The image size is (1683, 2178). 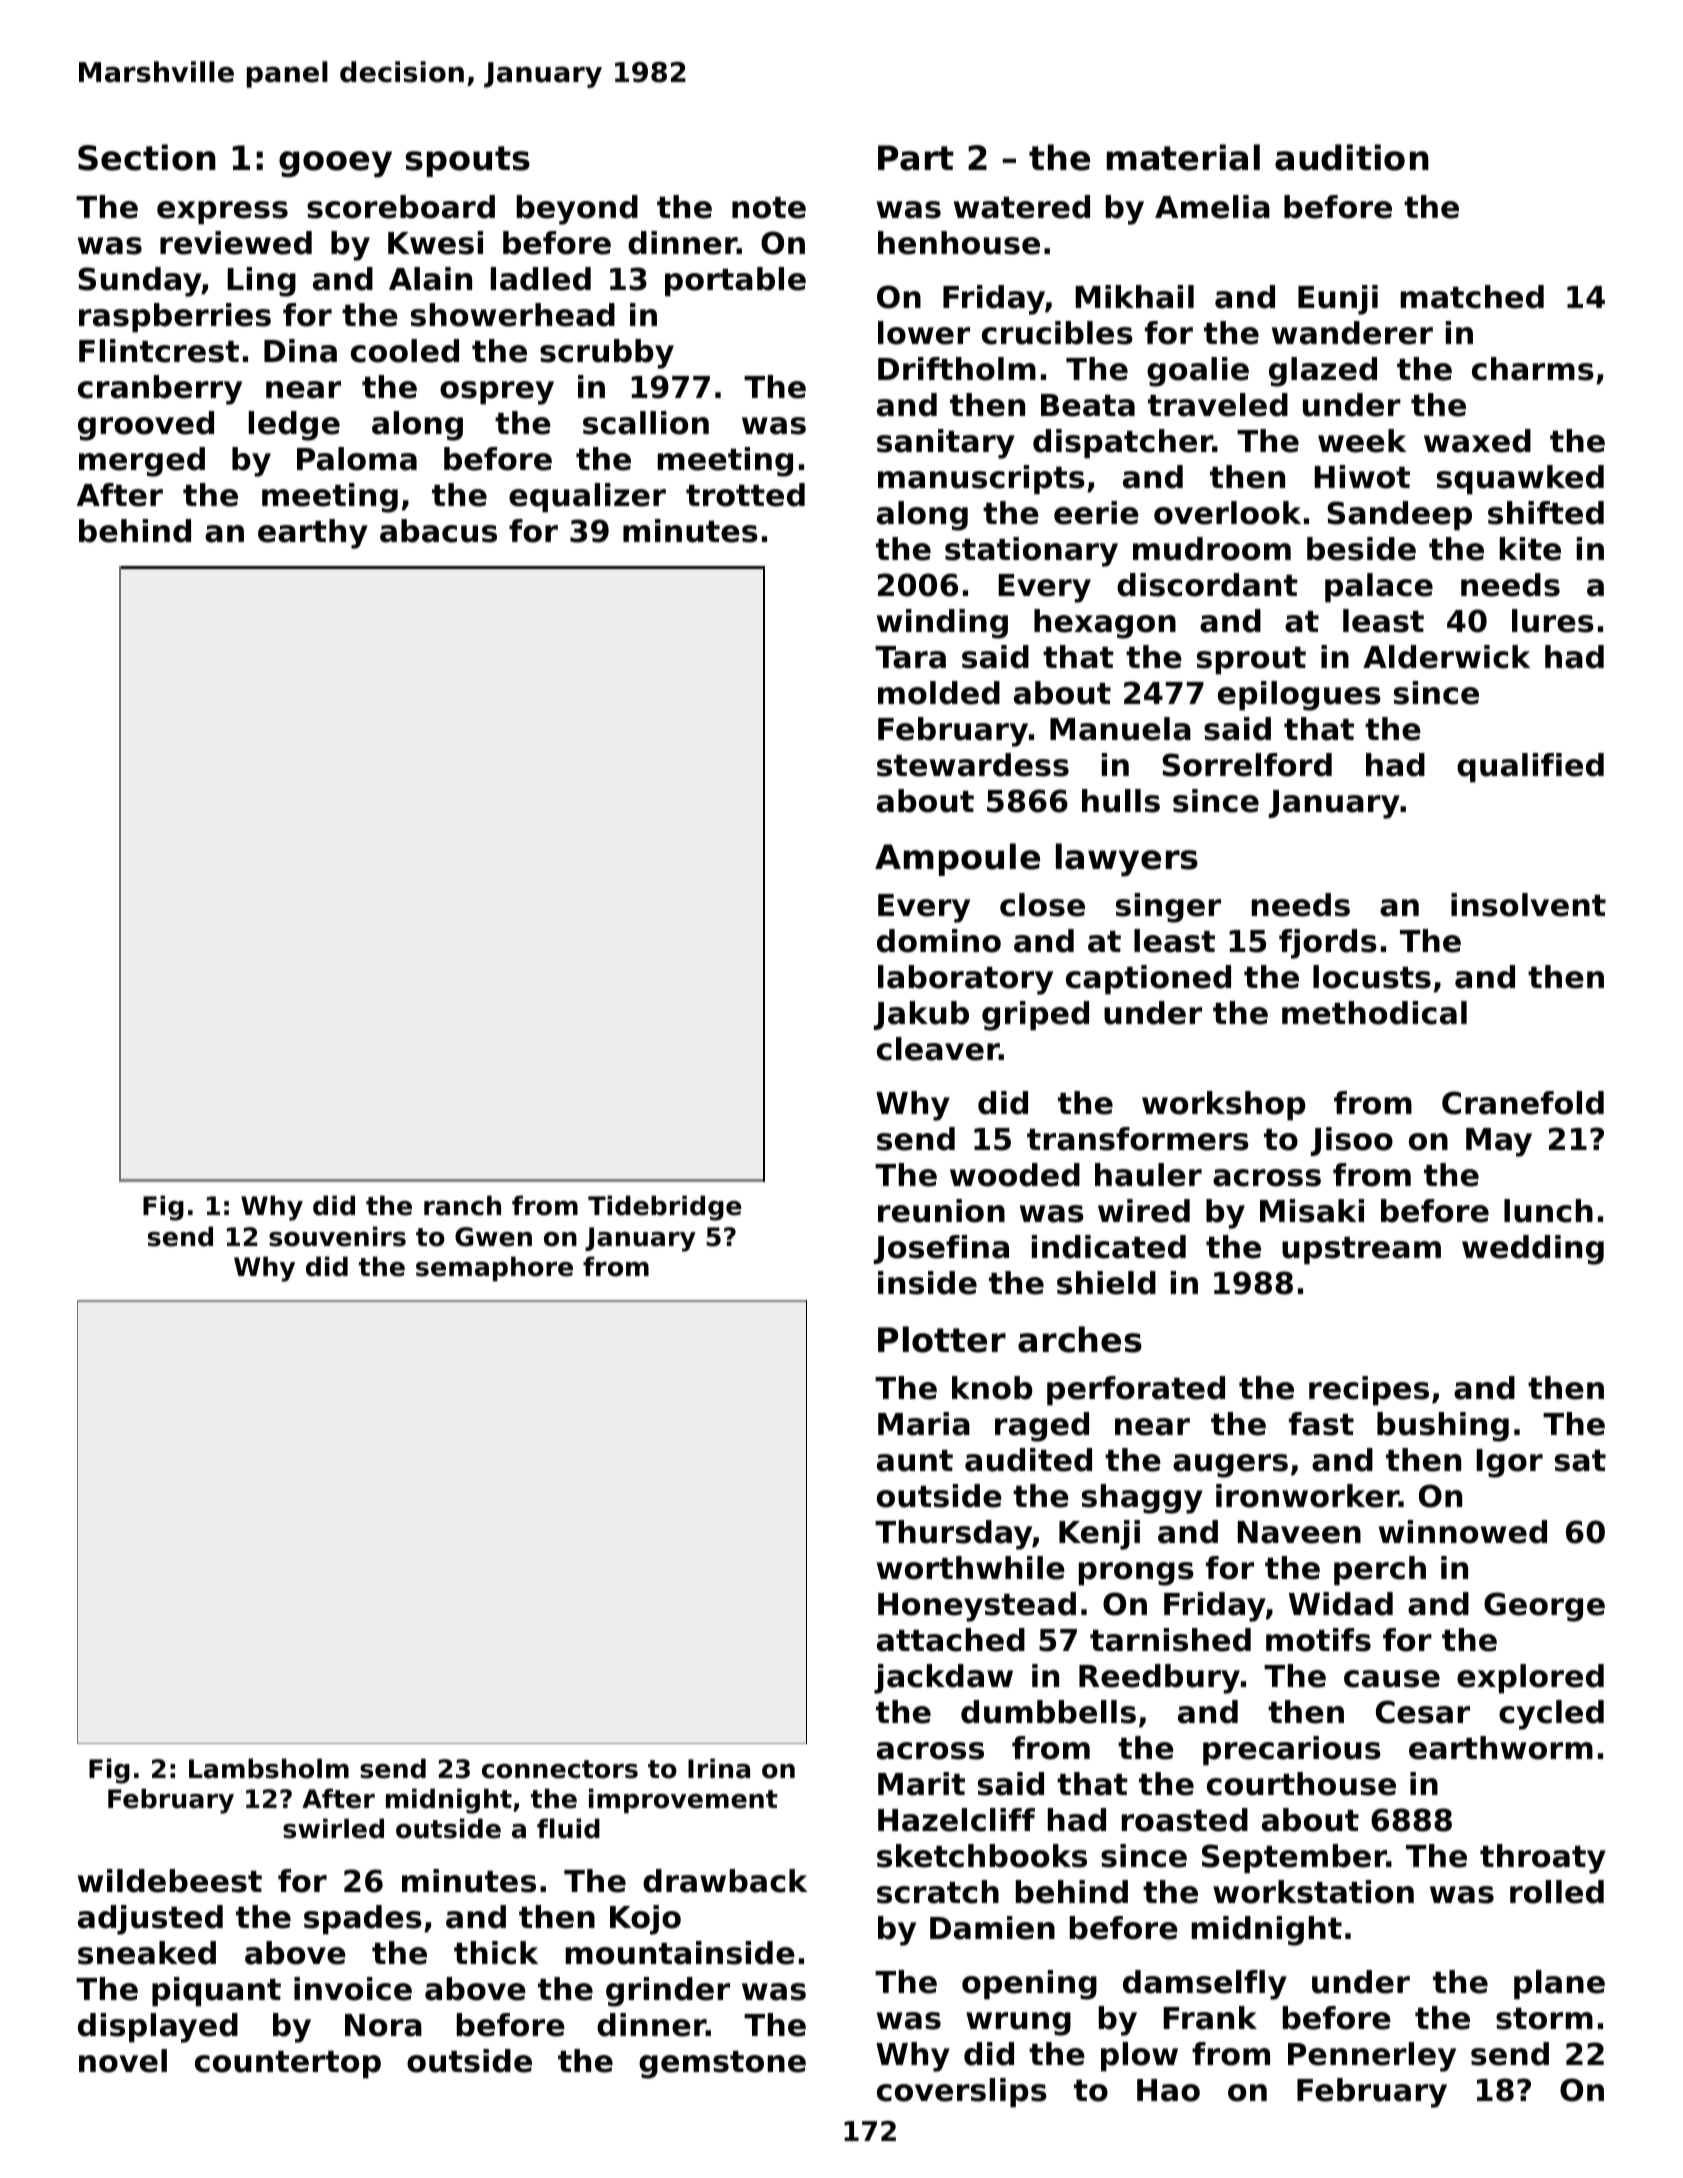 I want to click on audition, so click(x=1352, y=157).
